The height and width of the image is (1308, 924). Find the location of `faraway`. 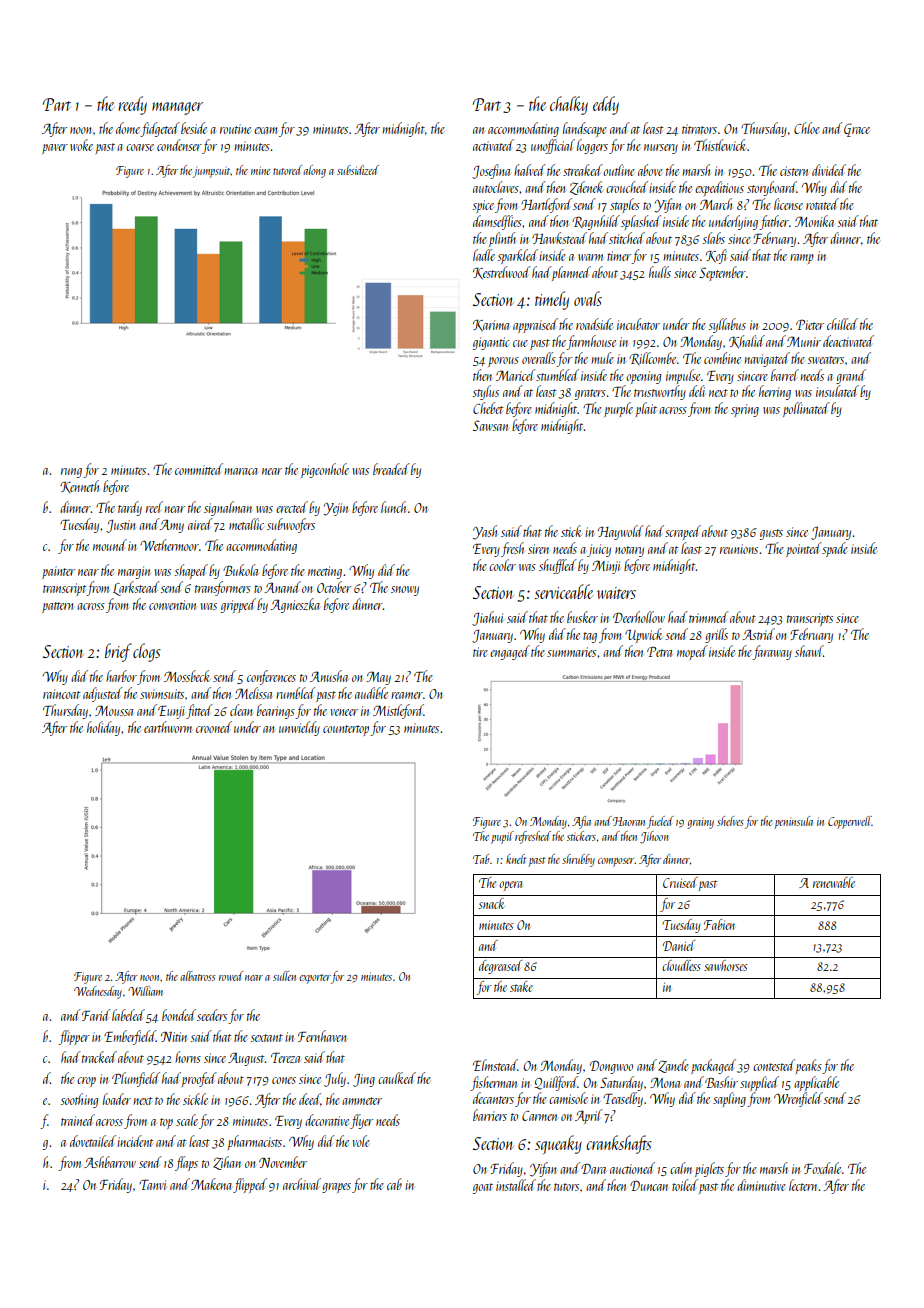

faraway is located at coordinates (772, 652).
